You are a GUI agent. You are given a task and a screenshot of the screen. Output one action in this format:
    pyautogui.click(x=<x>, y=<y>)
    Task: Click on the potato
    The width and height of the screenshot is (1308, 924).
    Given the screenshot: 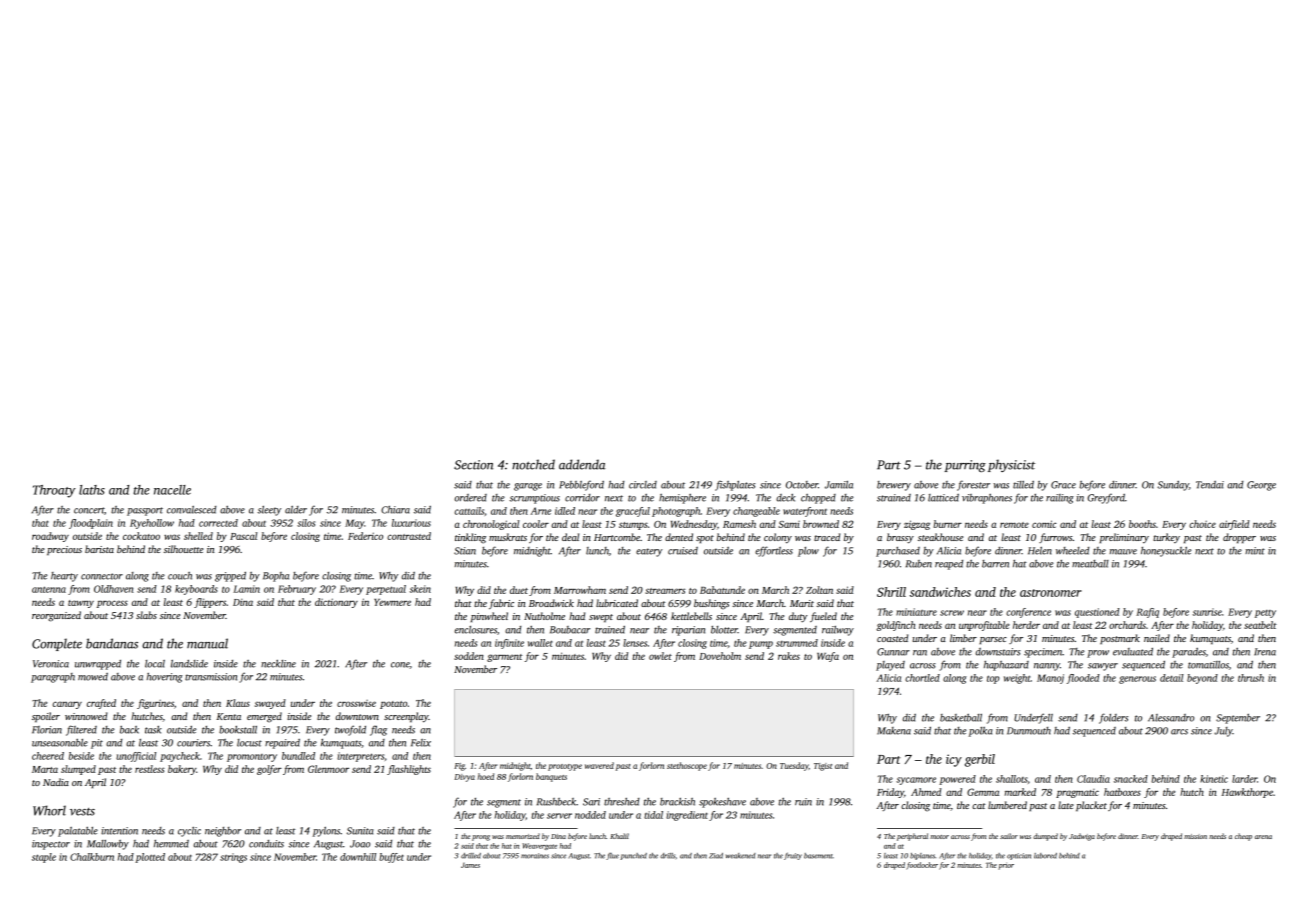 What is the action you would take?
    pyautogui.click(x=393, y=705)
